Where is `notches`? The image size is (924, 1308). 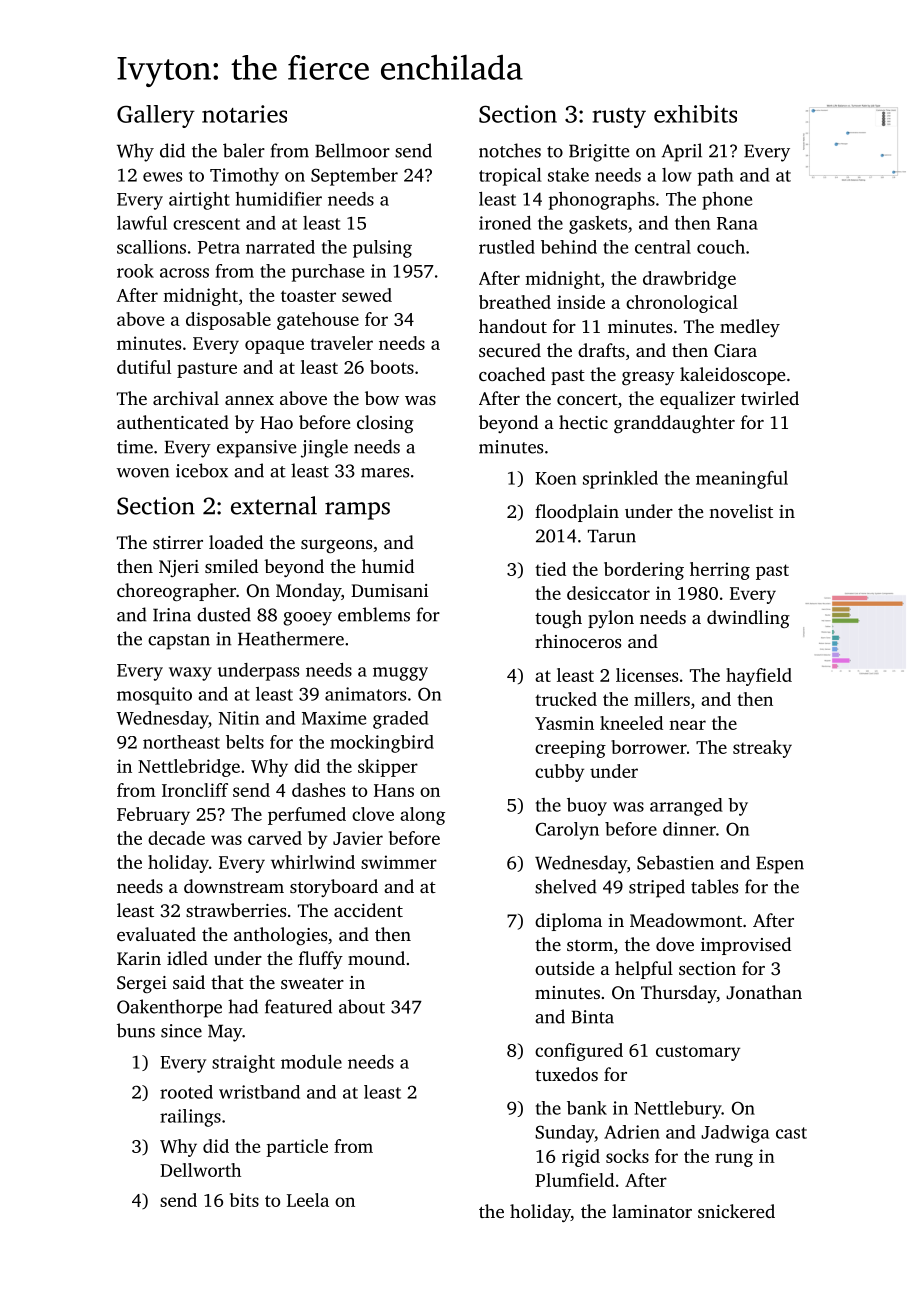
notches is located at coordinates (510, 150).
